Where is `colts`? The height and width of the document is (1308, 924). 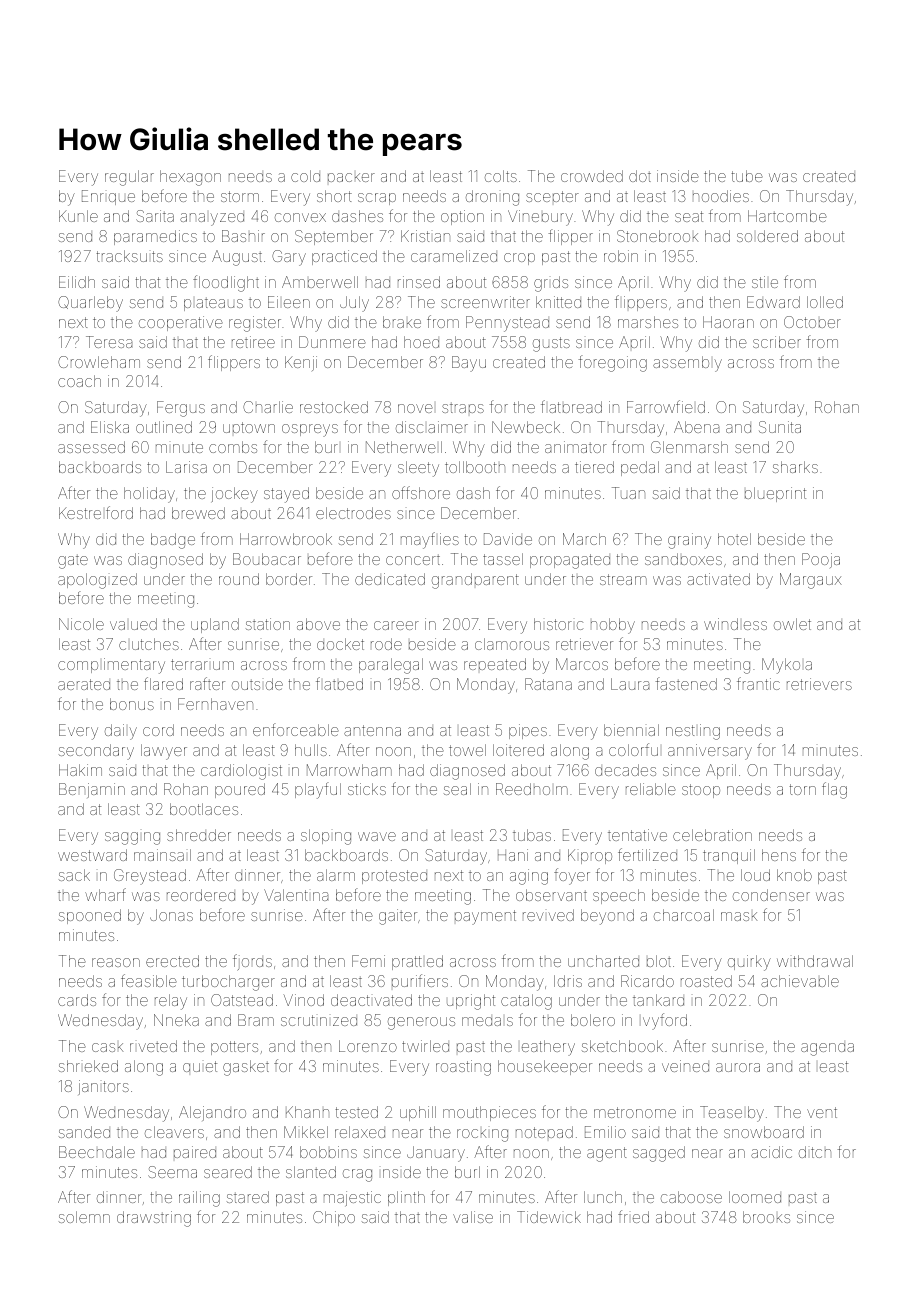 colts is located at coordinates (501, 176).
